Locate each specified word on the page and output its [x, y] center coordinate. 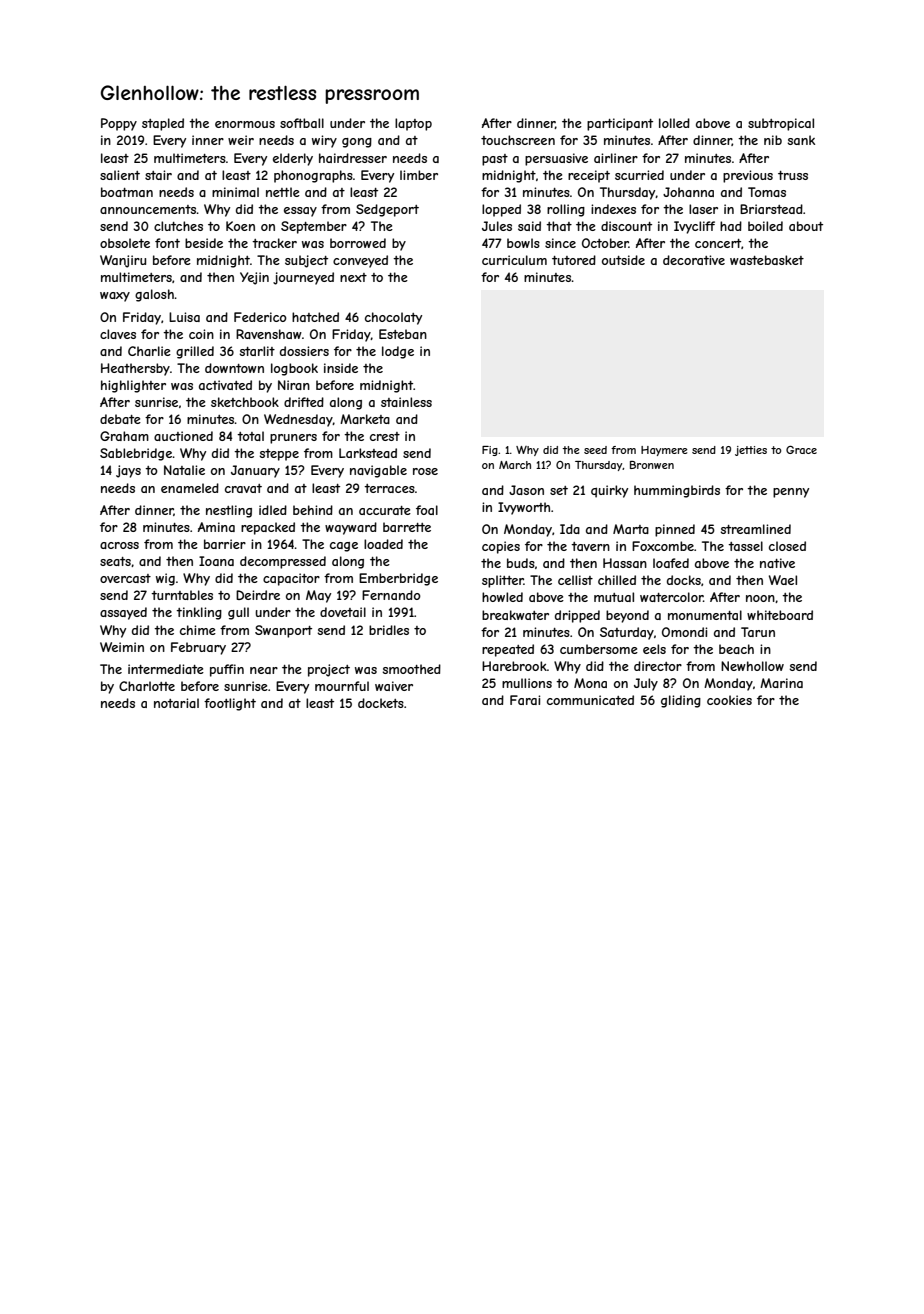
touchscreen [518, 140]
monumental [705, 615]
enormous [245, 124]
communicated [590, 700]
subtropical [781, 124]
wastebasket [767, 260]
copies [501, 547]
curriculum [514, 260]
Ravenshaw [269, 334]
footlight [230, 704]
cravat [243, 488]
